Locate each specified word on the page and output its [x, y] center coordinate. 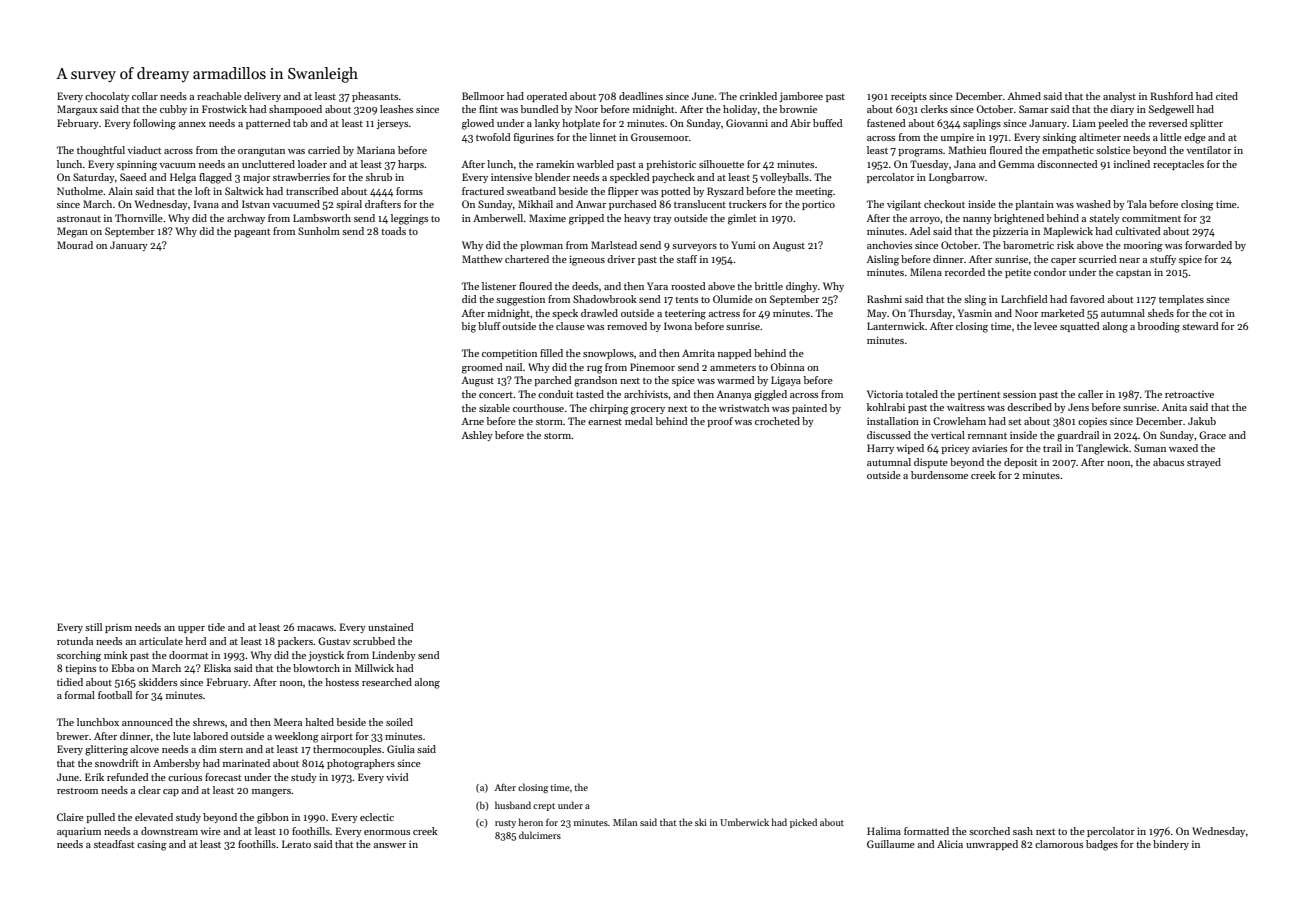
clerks [934, 109]
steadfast [114, 844]
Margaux [77, 110]
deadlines [641, 96]
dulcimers [540, 835]
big [469, 327]
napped [734, 354]
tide [216, 627]
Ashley [477, 436]
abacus [1168, 462]
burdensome [939, 475]
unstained [390, 627]
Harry [880, 449]
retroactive [1189, 394]
